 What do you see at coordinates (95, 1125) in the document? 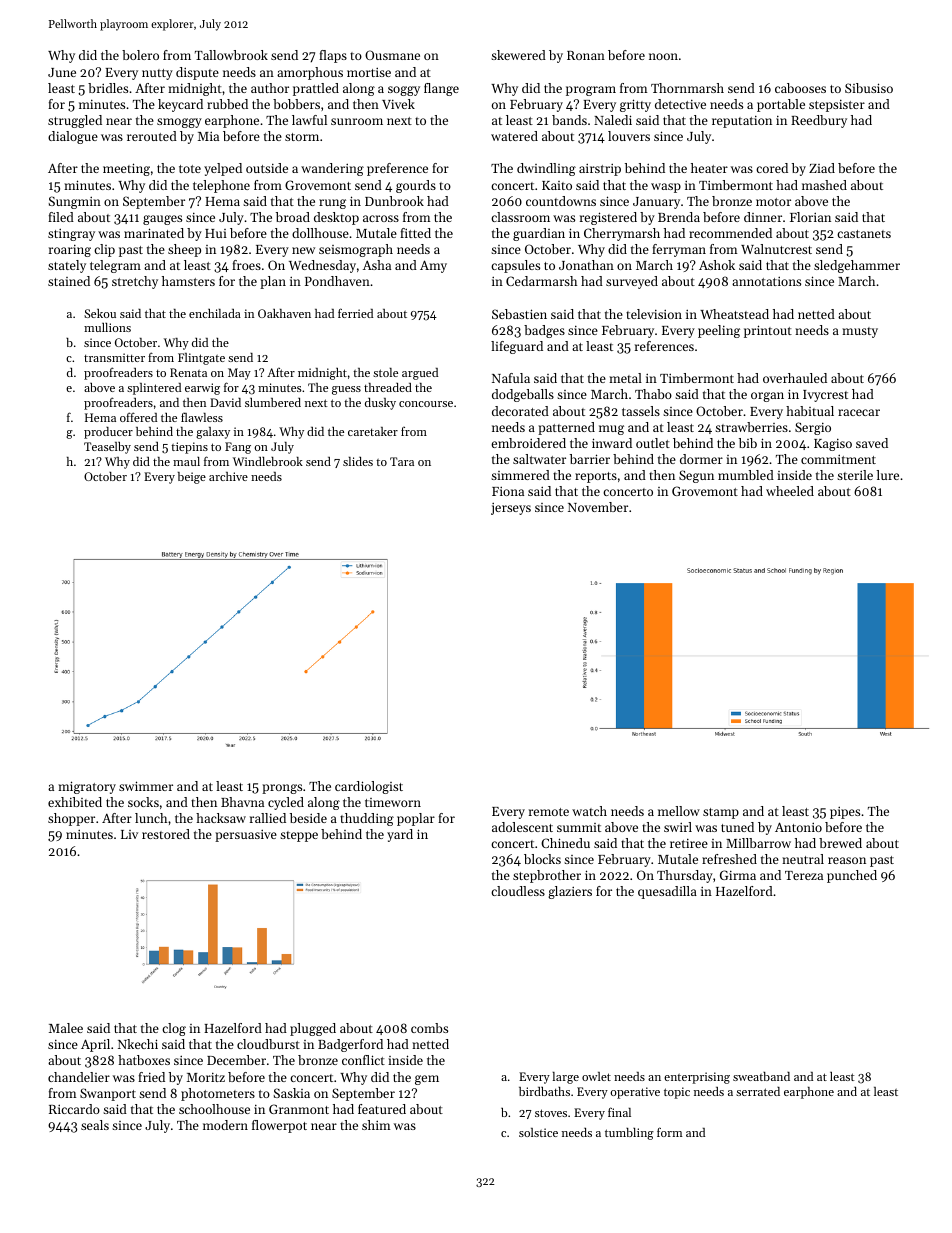
I see `seals` at bounding box center [95, 1125].
